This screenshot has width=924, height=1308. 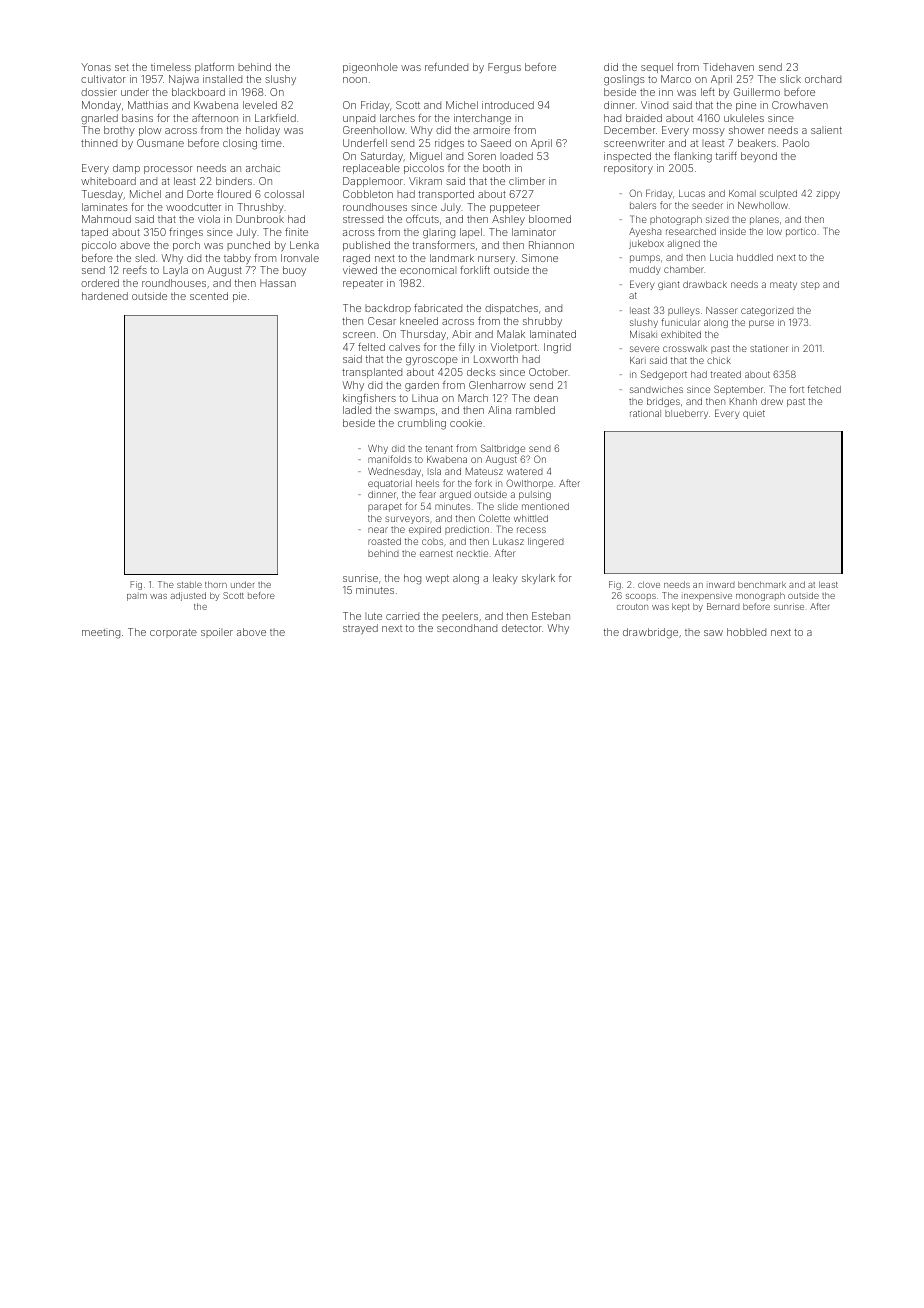 What do you see at coordinates (214, 68) in the screenshot?
I see `platform` at bounding box center [214, 68].
